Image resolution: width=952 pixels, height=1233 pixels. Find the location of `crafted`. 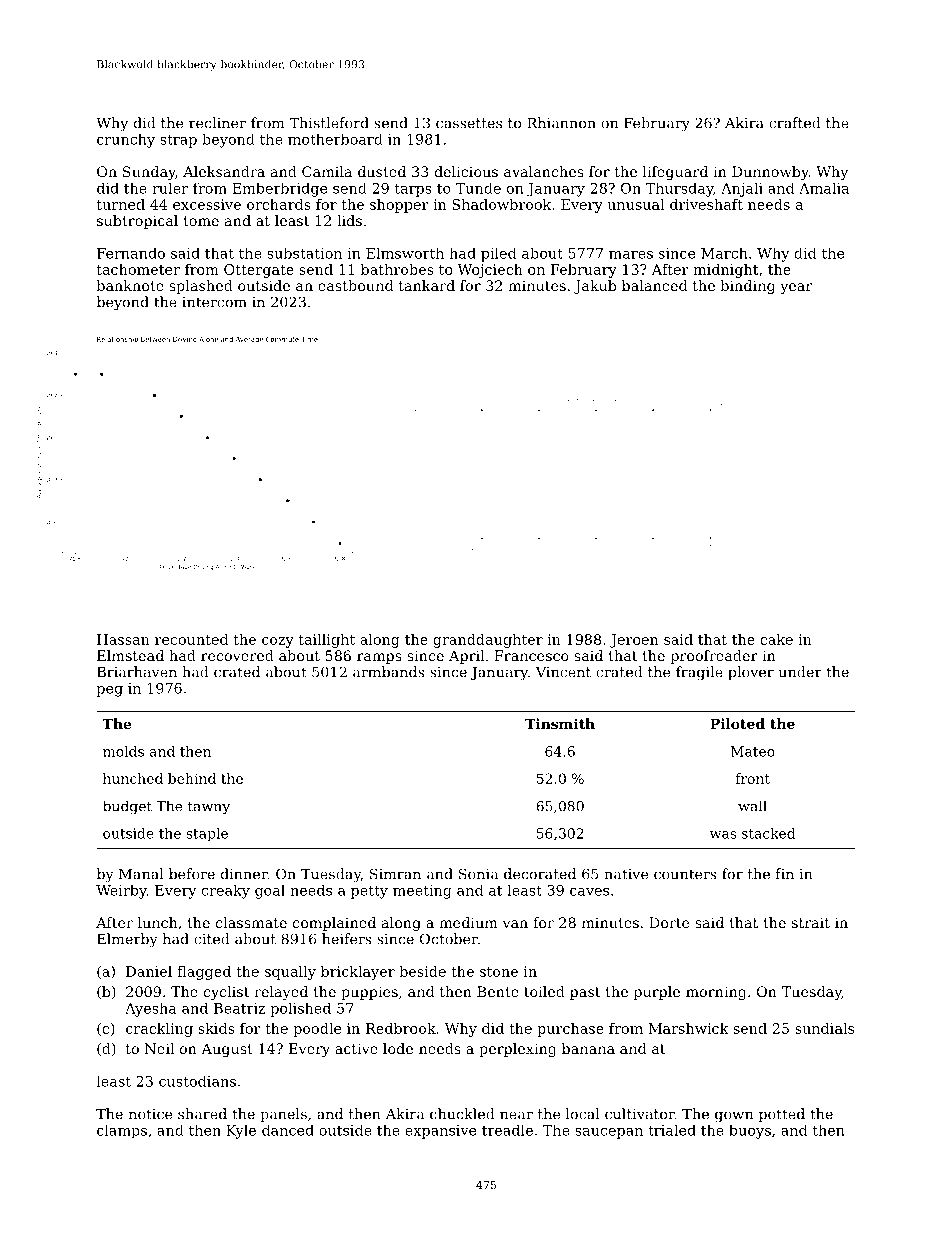

crafted is located at coordinates (795, 123).
